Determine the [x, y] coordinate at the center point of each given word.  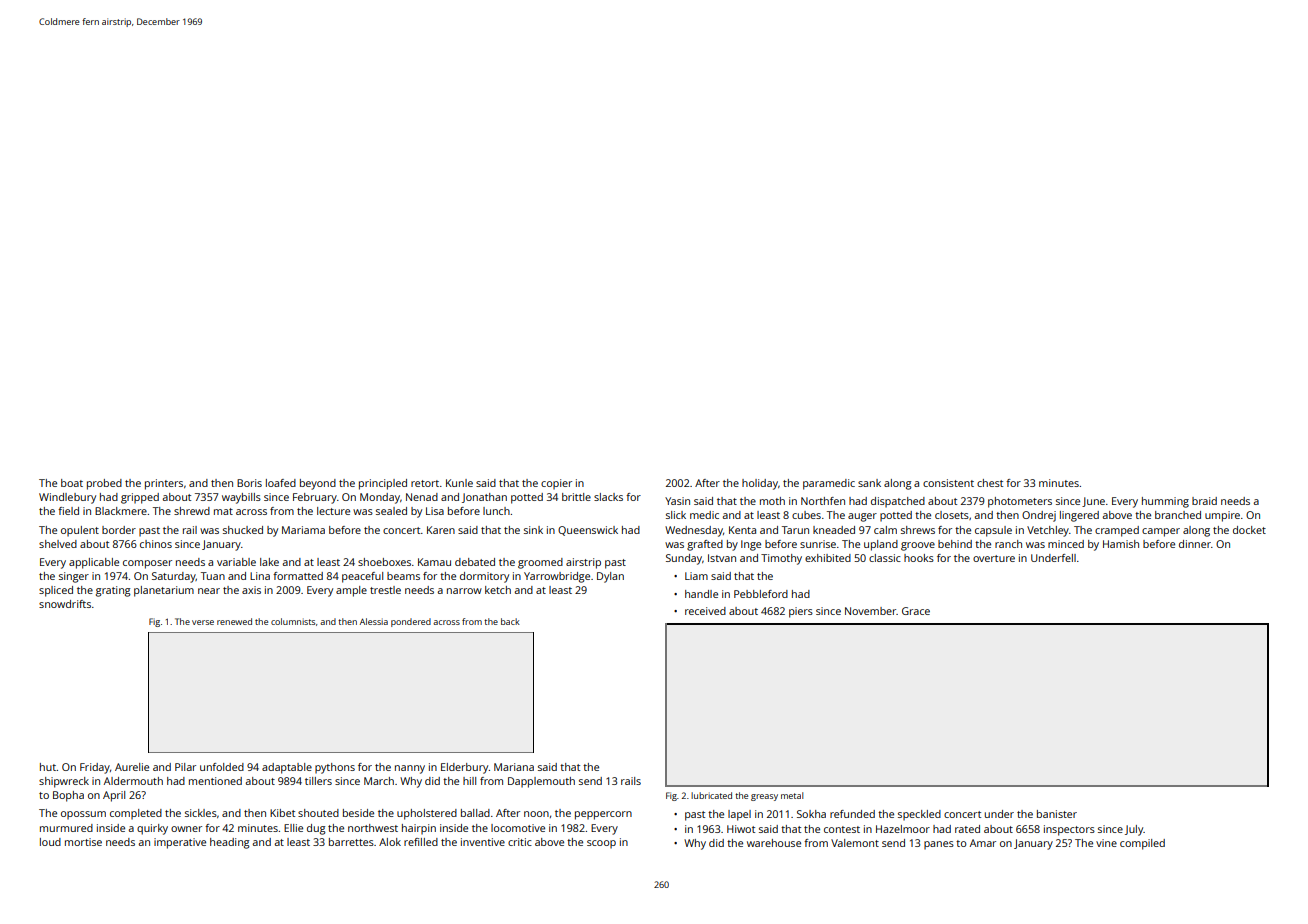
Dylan [610, 577]
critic [520, 842]
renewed [234, 621]
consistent [948, 483]
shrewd [192, 511]
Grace [916, 611]
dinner [1195, 544]
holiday [760, 484]
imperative [180, 843]
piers [801, 612]
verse [203, 622]
